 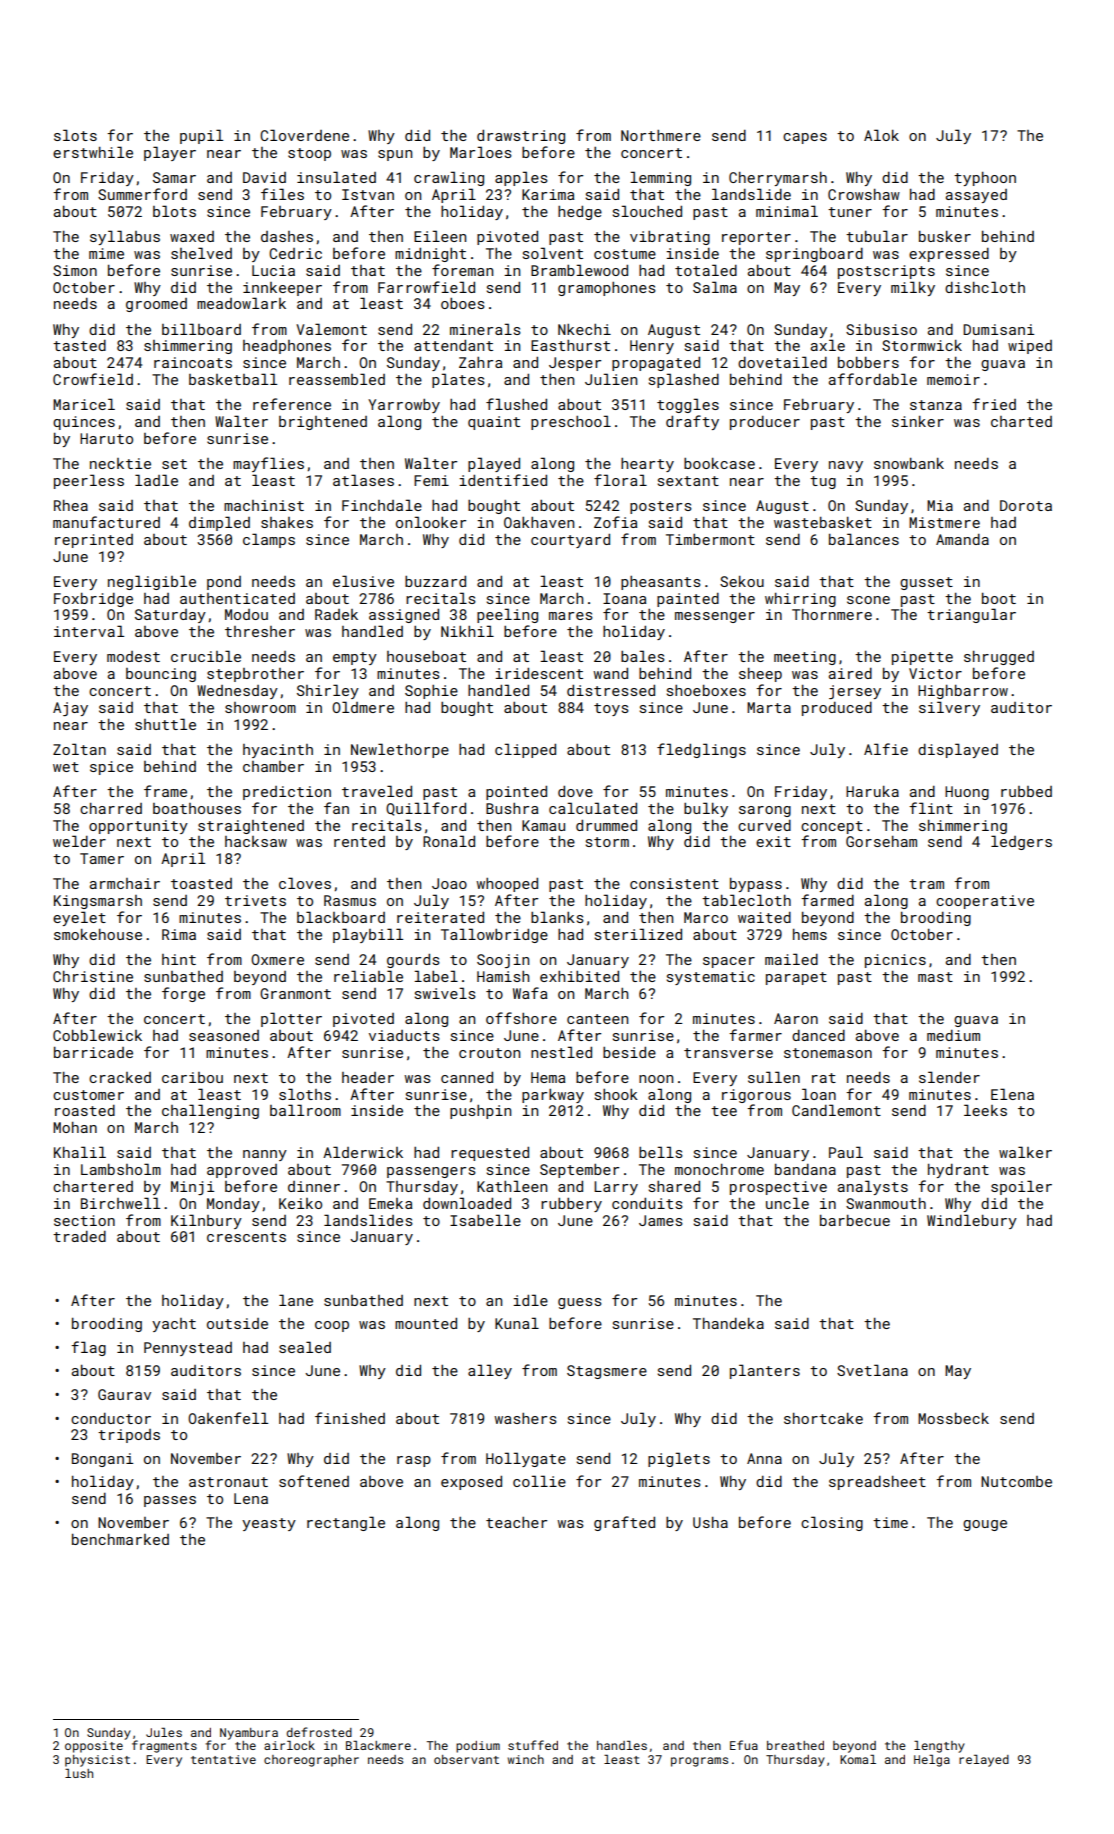 I want to click on time, so click(x=890, y=1522).
